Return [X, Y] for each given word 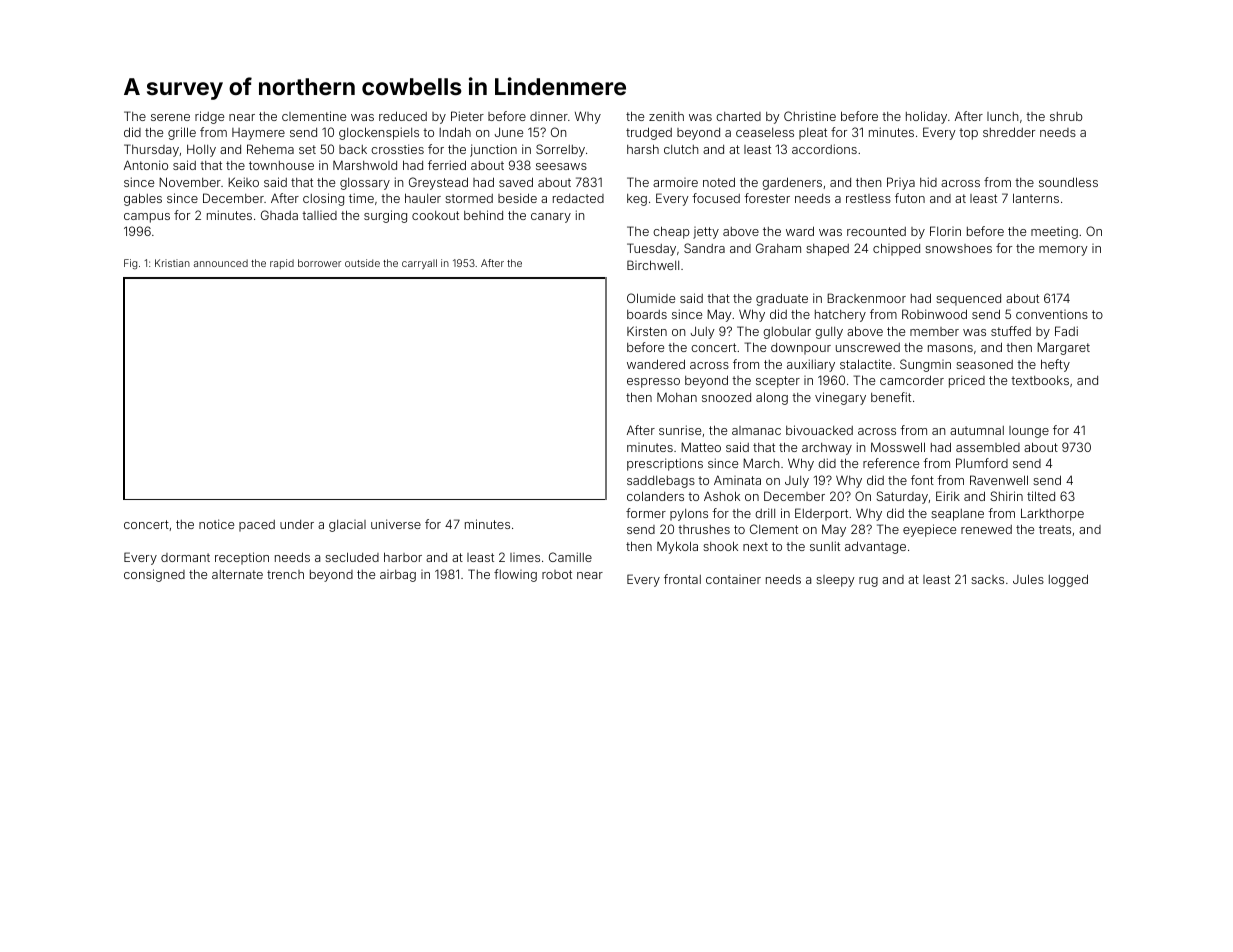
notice [216, 524]
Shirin [1007, 496]
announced [221, 263]
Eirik [948, 496]
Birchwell [653, 265]
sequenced [968, 300]
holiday [926, 117]
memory [1063, 251]
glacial [347, 526]
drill [765, 513]
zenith [666, 116]
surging [385, 216]
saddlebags [661, 482]
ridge [209, 117]
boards [647, 314]
